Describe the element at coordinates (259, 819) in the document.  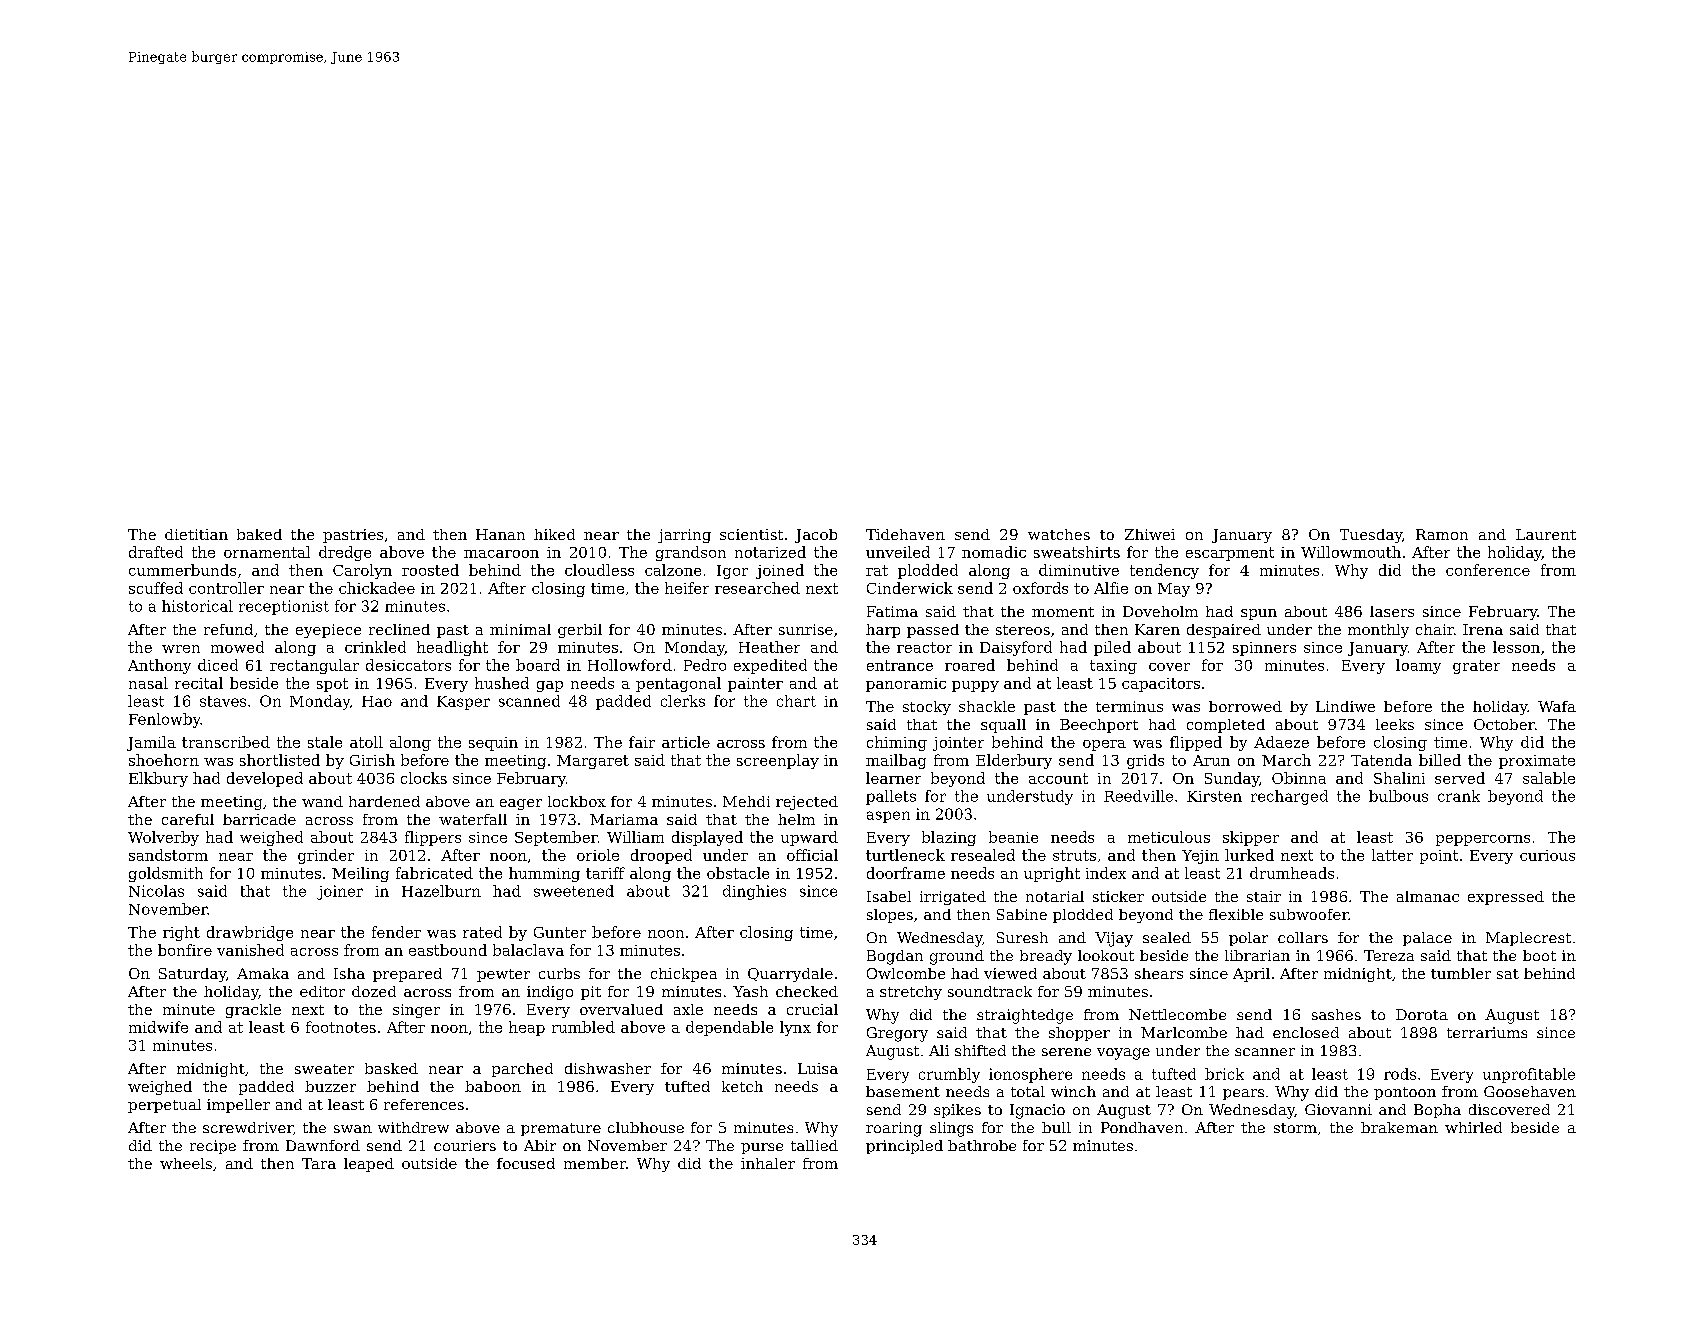
I see `barricade` at that location.
